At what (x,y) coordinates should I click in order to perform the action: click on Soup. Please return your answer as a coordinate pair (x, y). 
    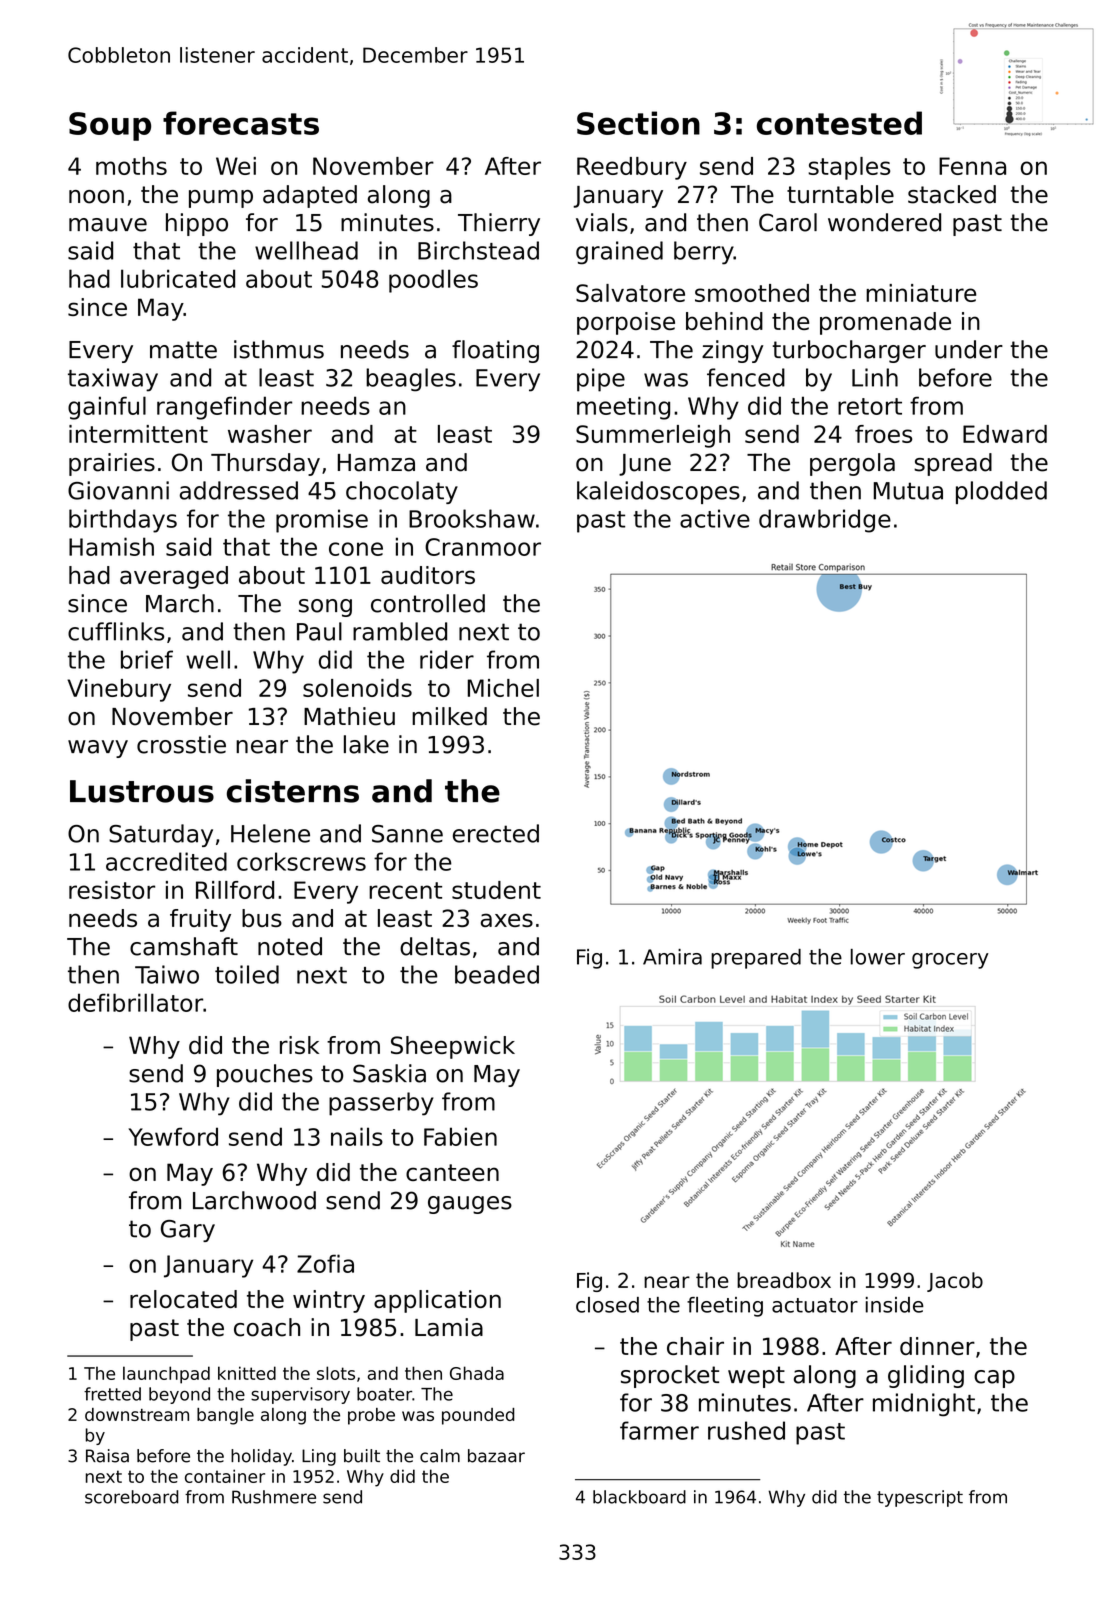
    Looking at the image, I should click on (110, 126).
